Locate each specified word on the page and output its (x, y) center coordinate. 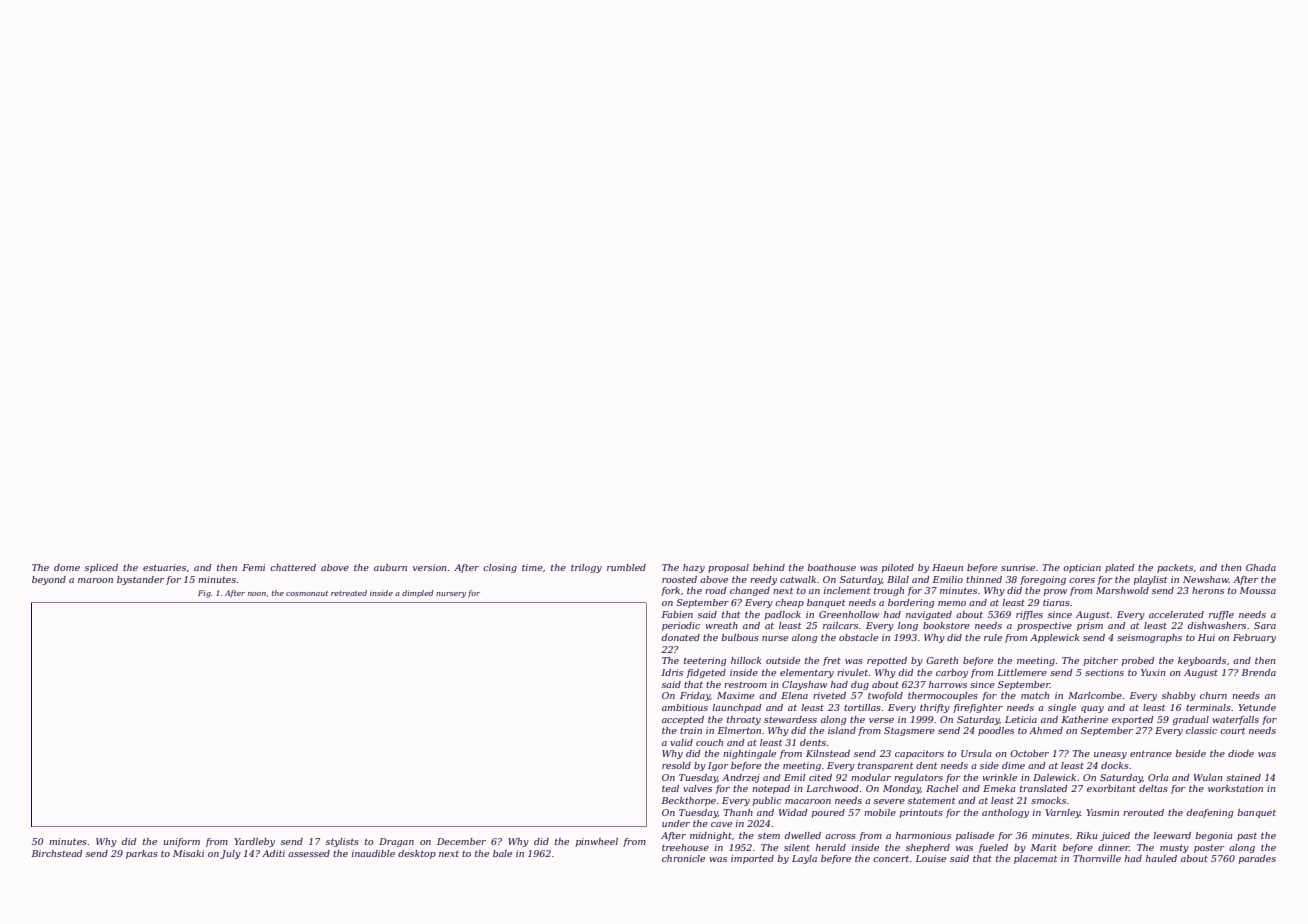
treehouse (685, 847)
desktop (417, 854)
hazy (694, 568)
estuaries (164, 567)
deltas (1153, 788)
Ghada (1261, 567)
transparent (885, 766)
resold (676, 765)
